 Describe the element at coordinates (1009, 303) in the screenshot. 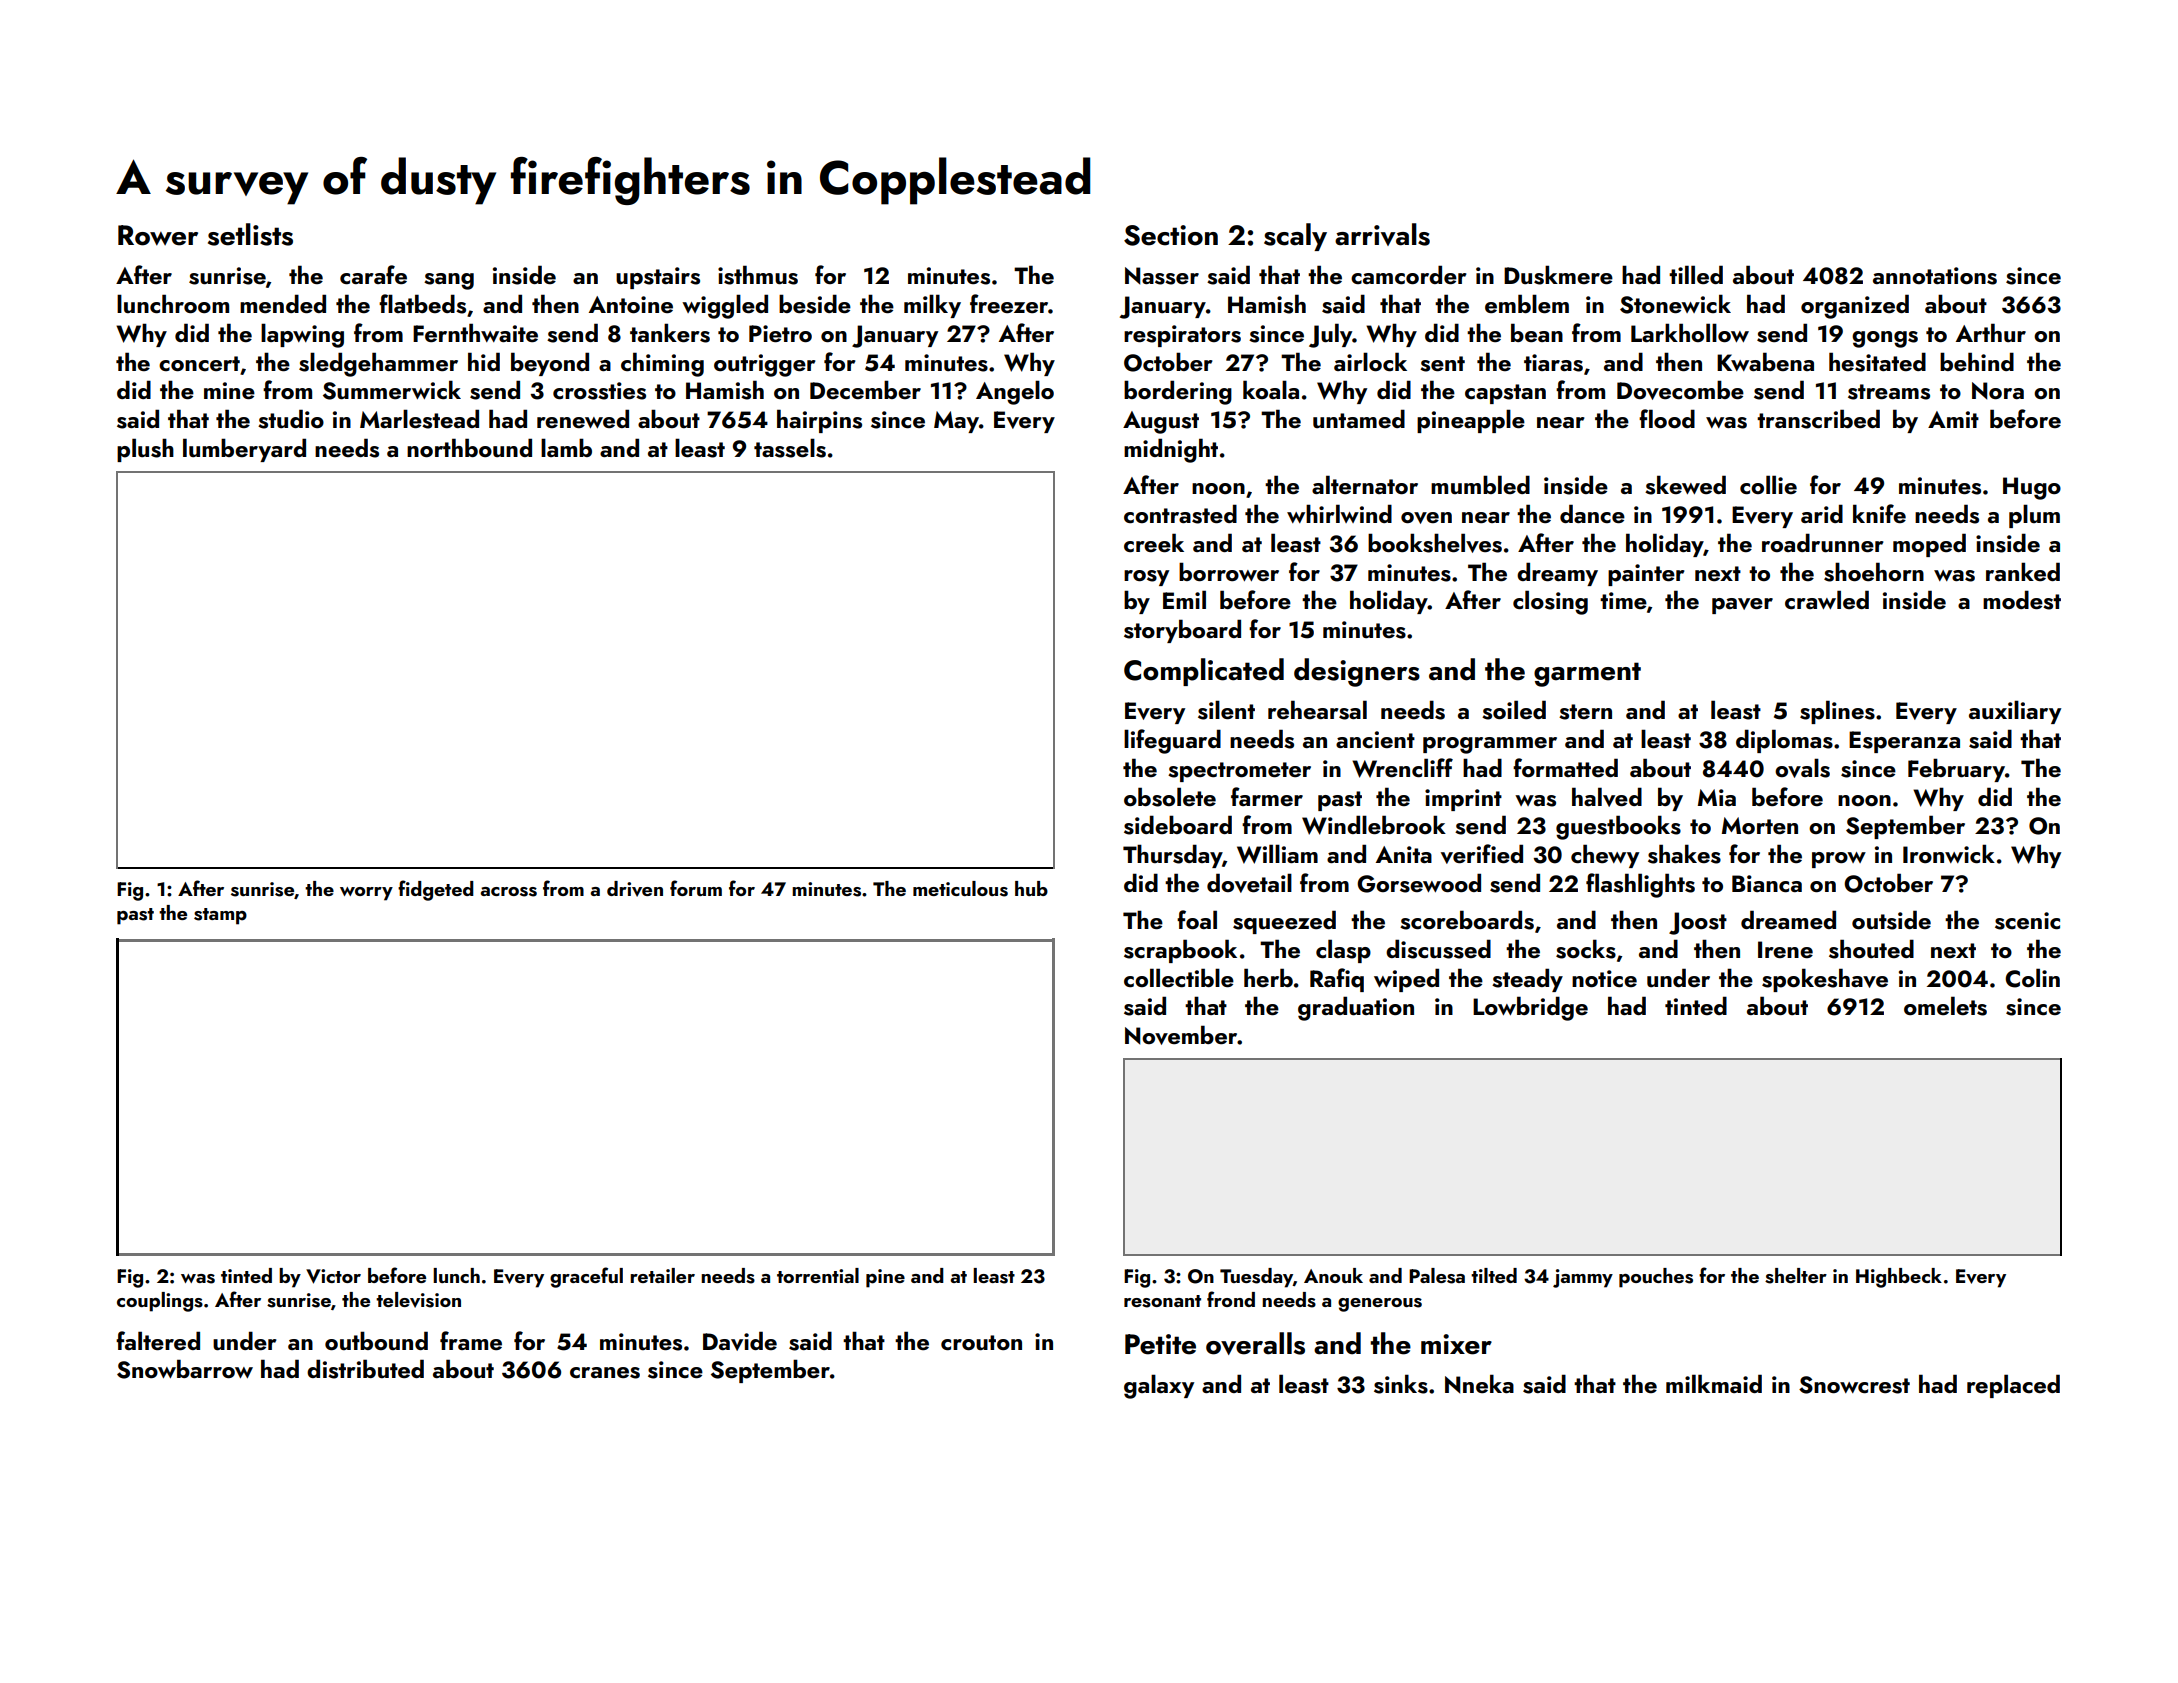

I see `freezer` at that location.
